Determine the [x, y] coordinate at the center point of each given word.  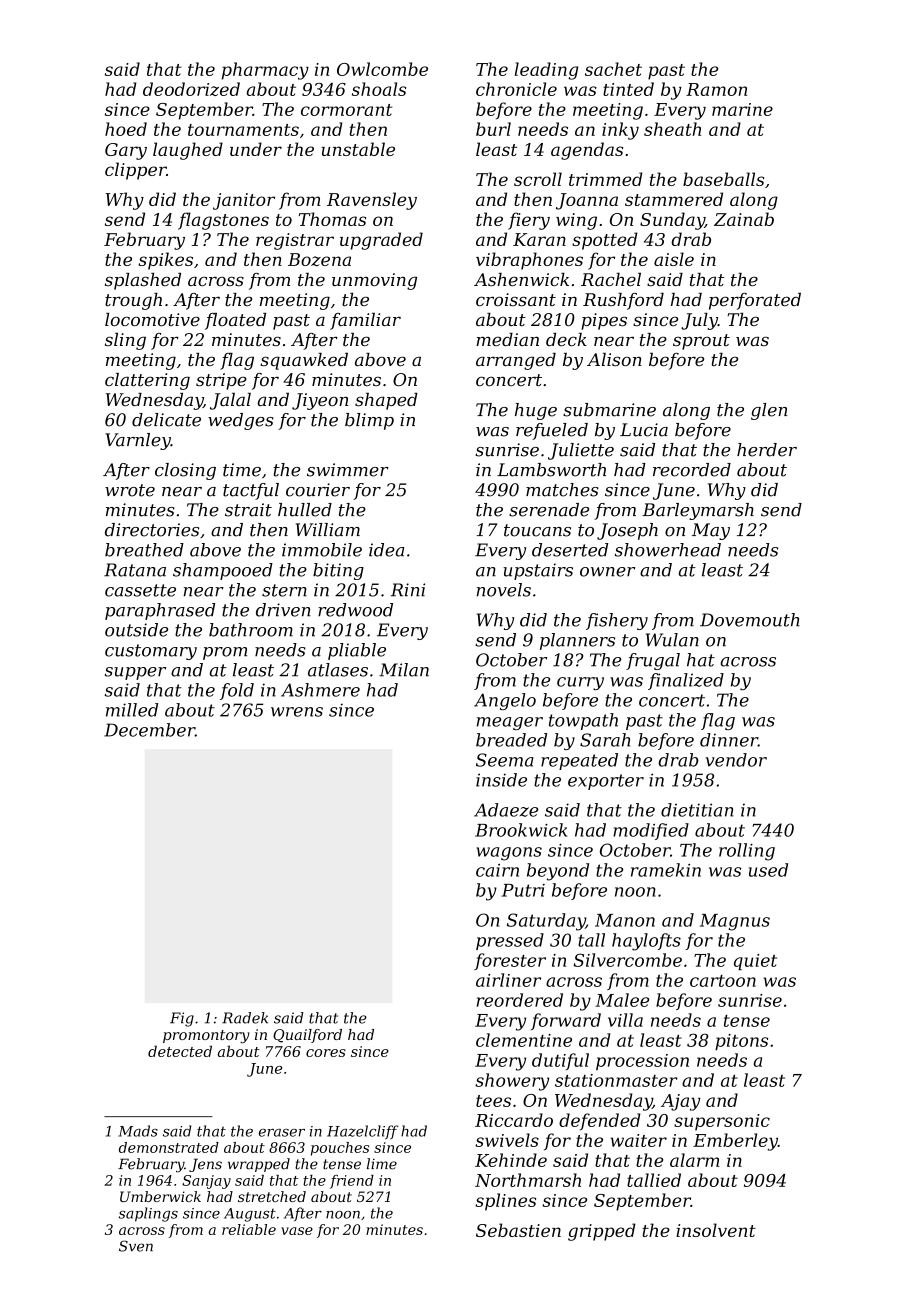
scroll [538, 179]
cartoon [723, 981]
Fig [182, 1019]
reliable [249, 1229]
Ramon [716, 89]
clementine [524, 1040]
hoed [126, 129]
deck [566, 339]
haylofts [646, 942]
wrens [297, 712]
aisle [674, 259]
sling [125, 341]
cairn [497, 870]
